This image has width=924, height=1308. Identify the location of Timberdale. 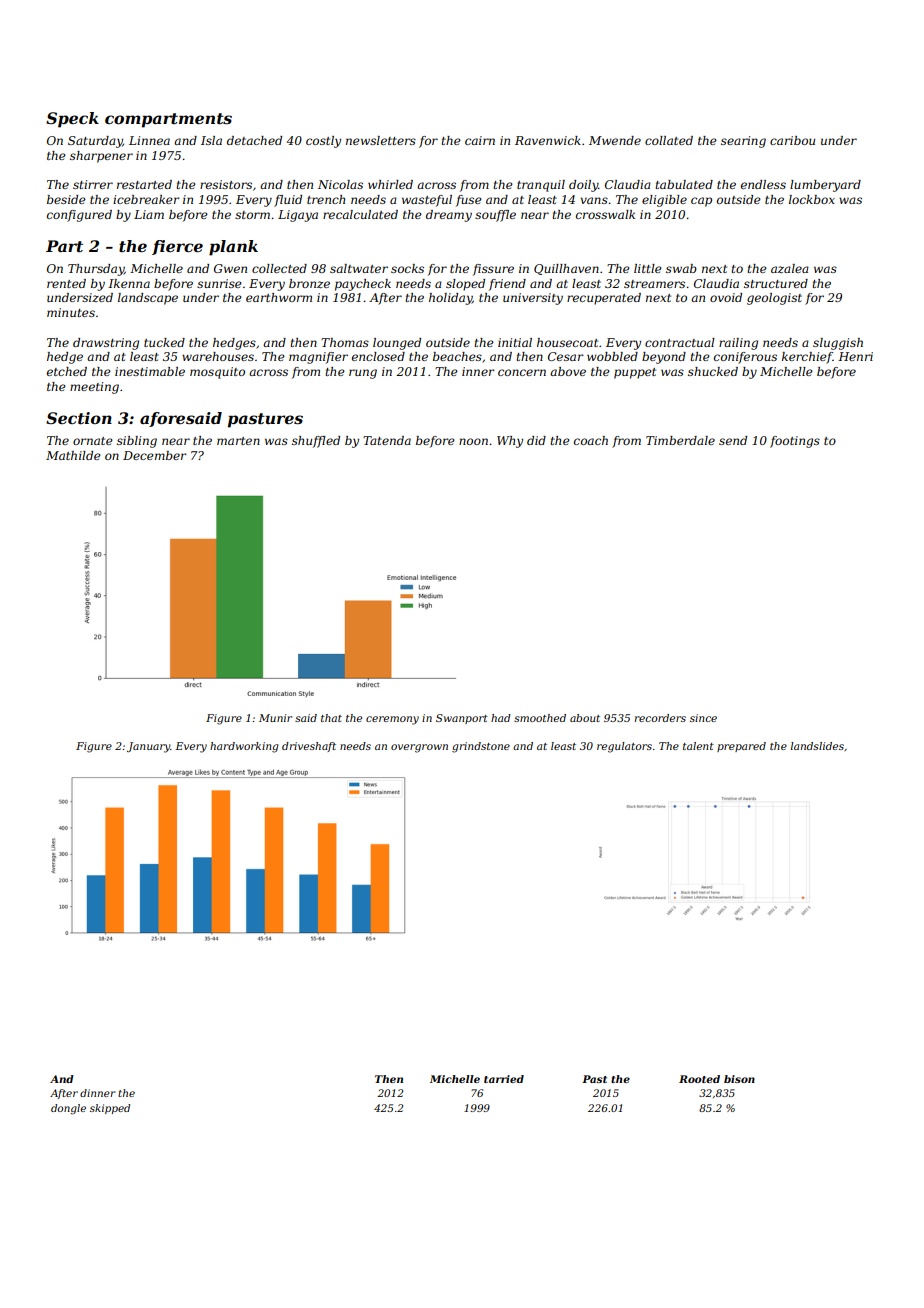
(680, 440).
